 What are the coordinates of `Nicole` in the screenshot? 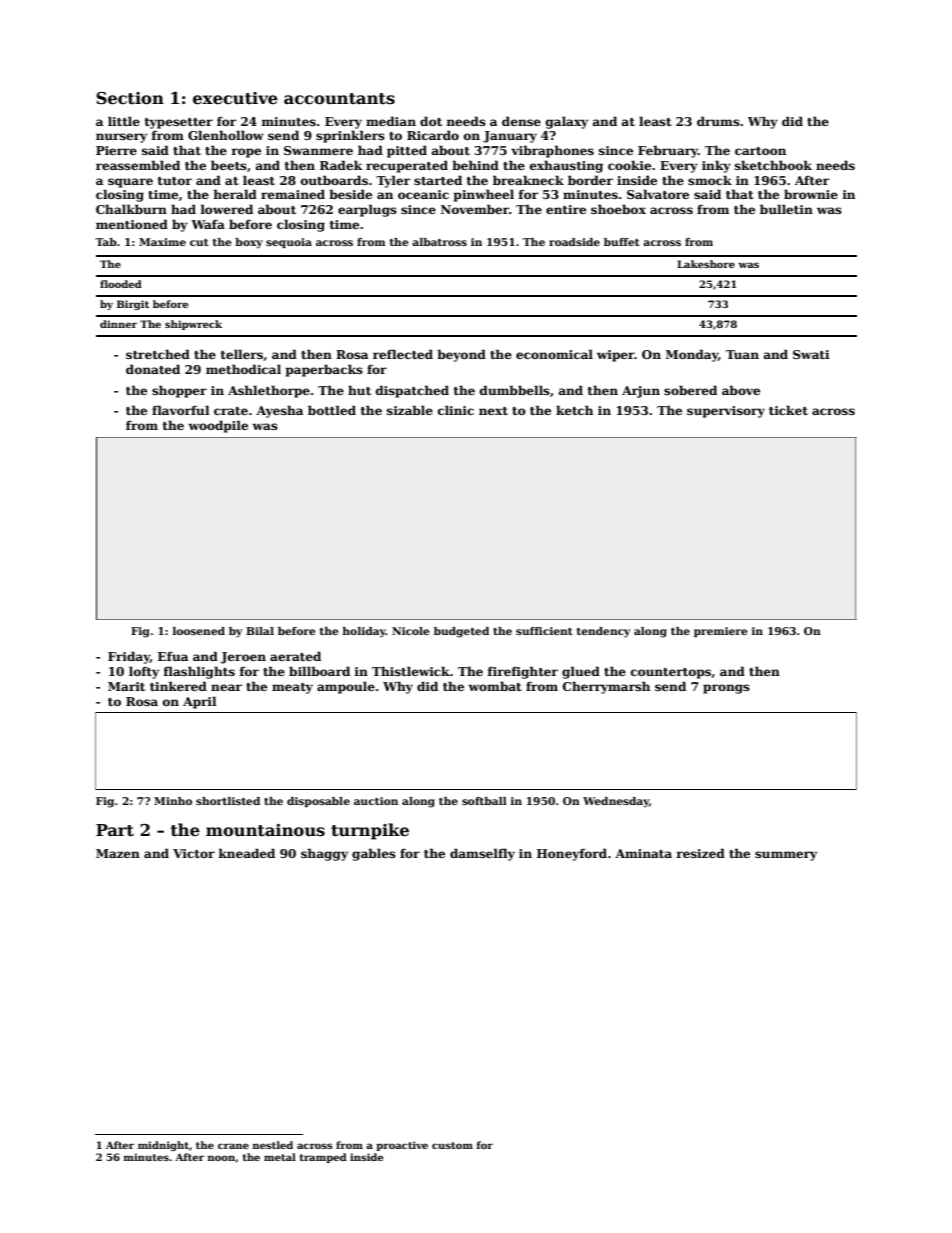 It's located at (410, 631).
